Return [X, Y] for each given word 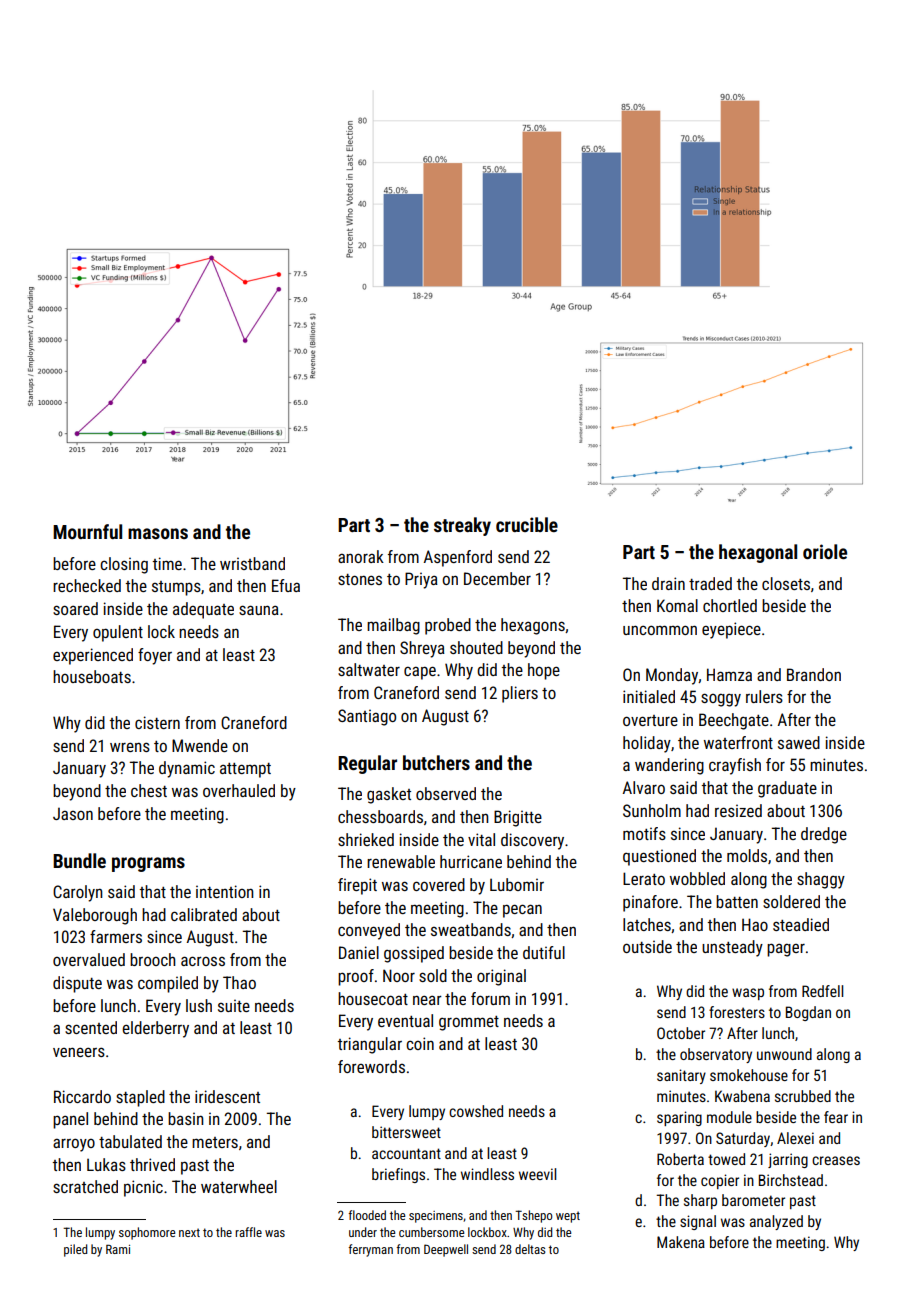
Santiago [367, 717]
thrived [152, 1164]
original [501, 977]
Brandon [814, 674]
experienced [93, 656]
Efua [286, 585]
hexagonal [758, 553]
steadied [801, 924]
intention [224, 891]
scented [91, 1027]
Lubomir [517, 884]
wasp [748, 994]
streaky [462, 526]
